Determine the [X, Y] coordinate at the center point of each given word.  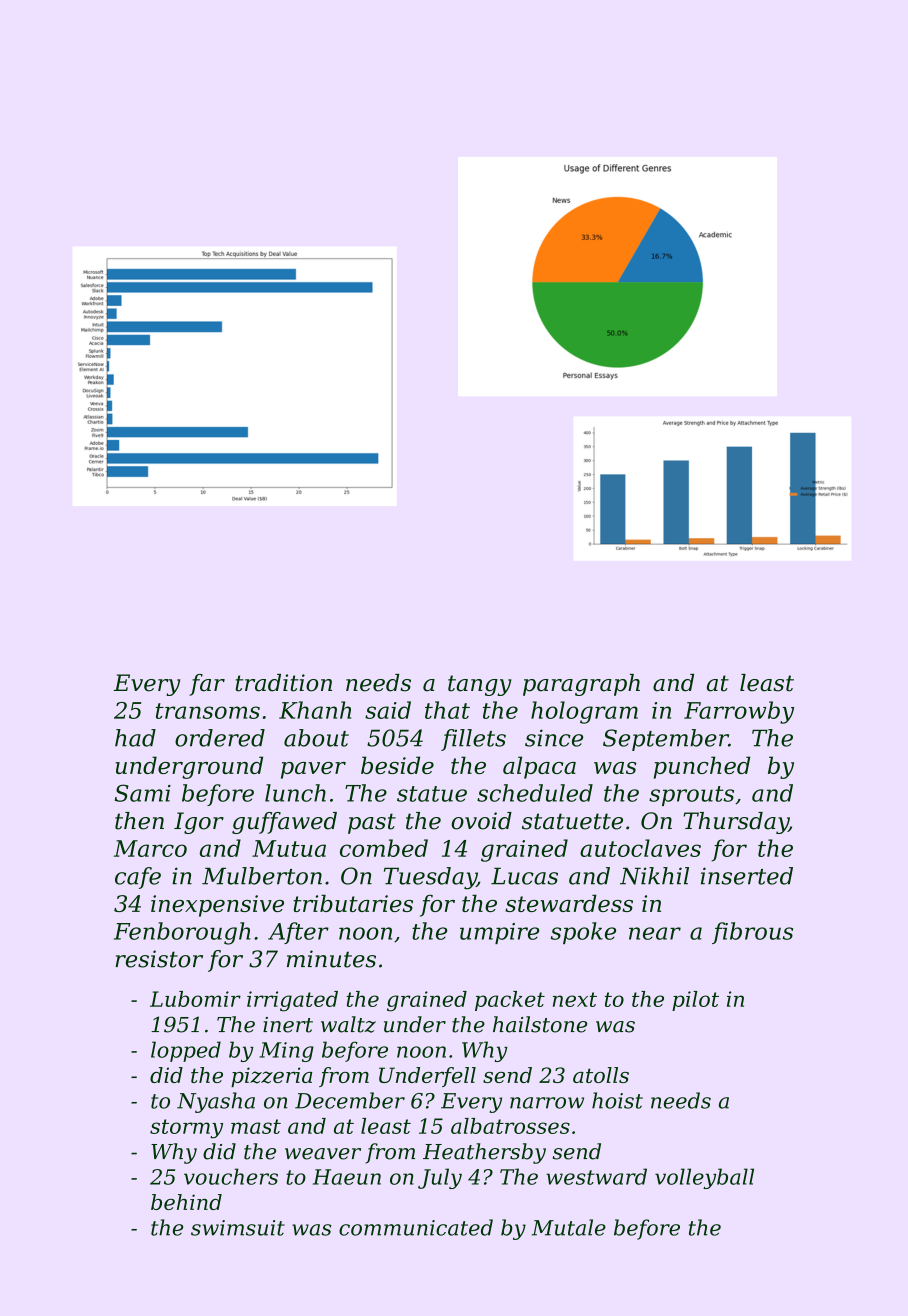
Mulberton [262, 876]
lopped [186, 1051]
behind [186, 1202]
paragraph [581, 685]
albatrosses [510, 1126]
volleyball [704, 1178]
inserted [747, 876]
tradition [284, 683]
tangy [480, 685]
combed [384, 848]
